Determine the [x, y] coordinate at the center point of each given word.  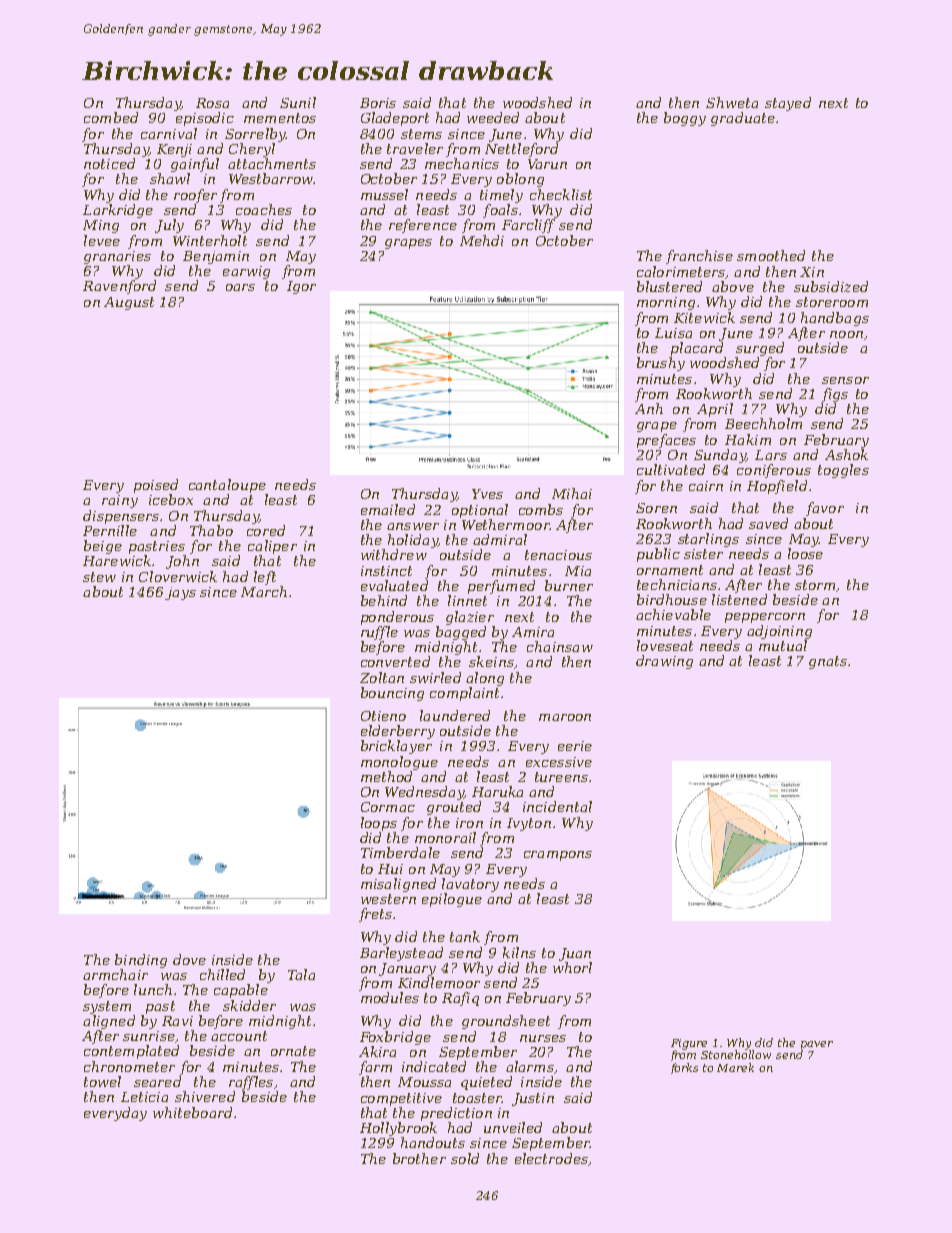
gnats [828, 662]
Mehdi [482, 240]
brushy [661, 364]
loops [379, 824]
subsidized [831, 286]
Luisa [673, 333]
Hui [390, 869]
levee [102, 240]
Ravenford [119, 287]
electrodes [551, 1158]
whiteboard [192, 1112]
